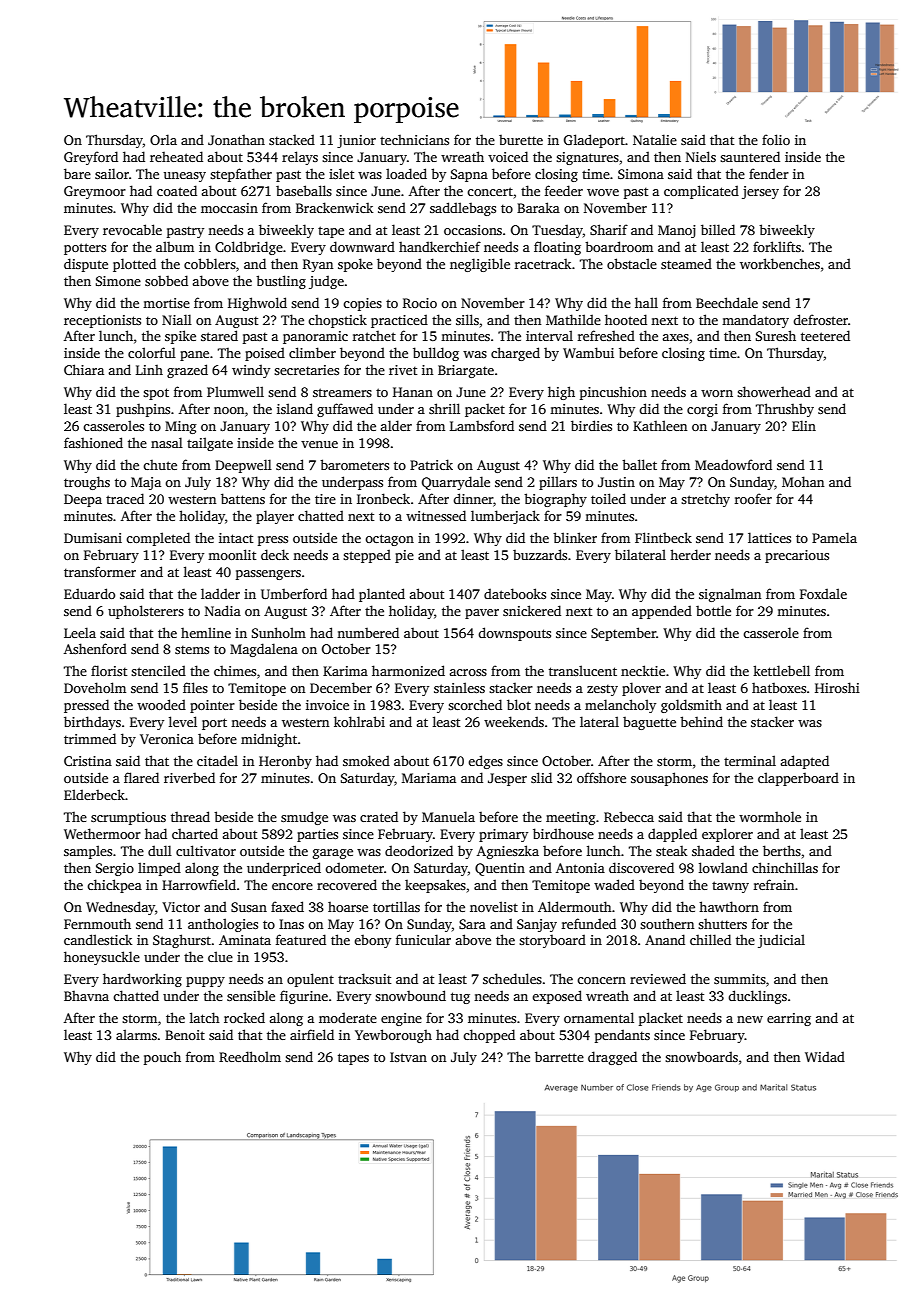 The width and height of the page is (924, 1308). What do you see at coordinates (559, 1056) in the page?
I see `barrette` at bounding box center [559, 1056].
